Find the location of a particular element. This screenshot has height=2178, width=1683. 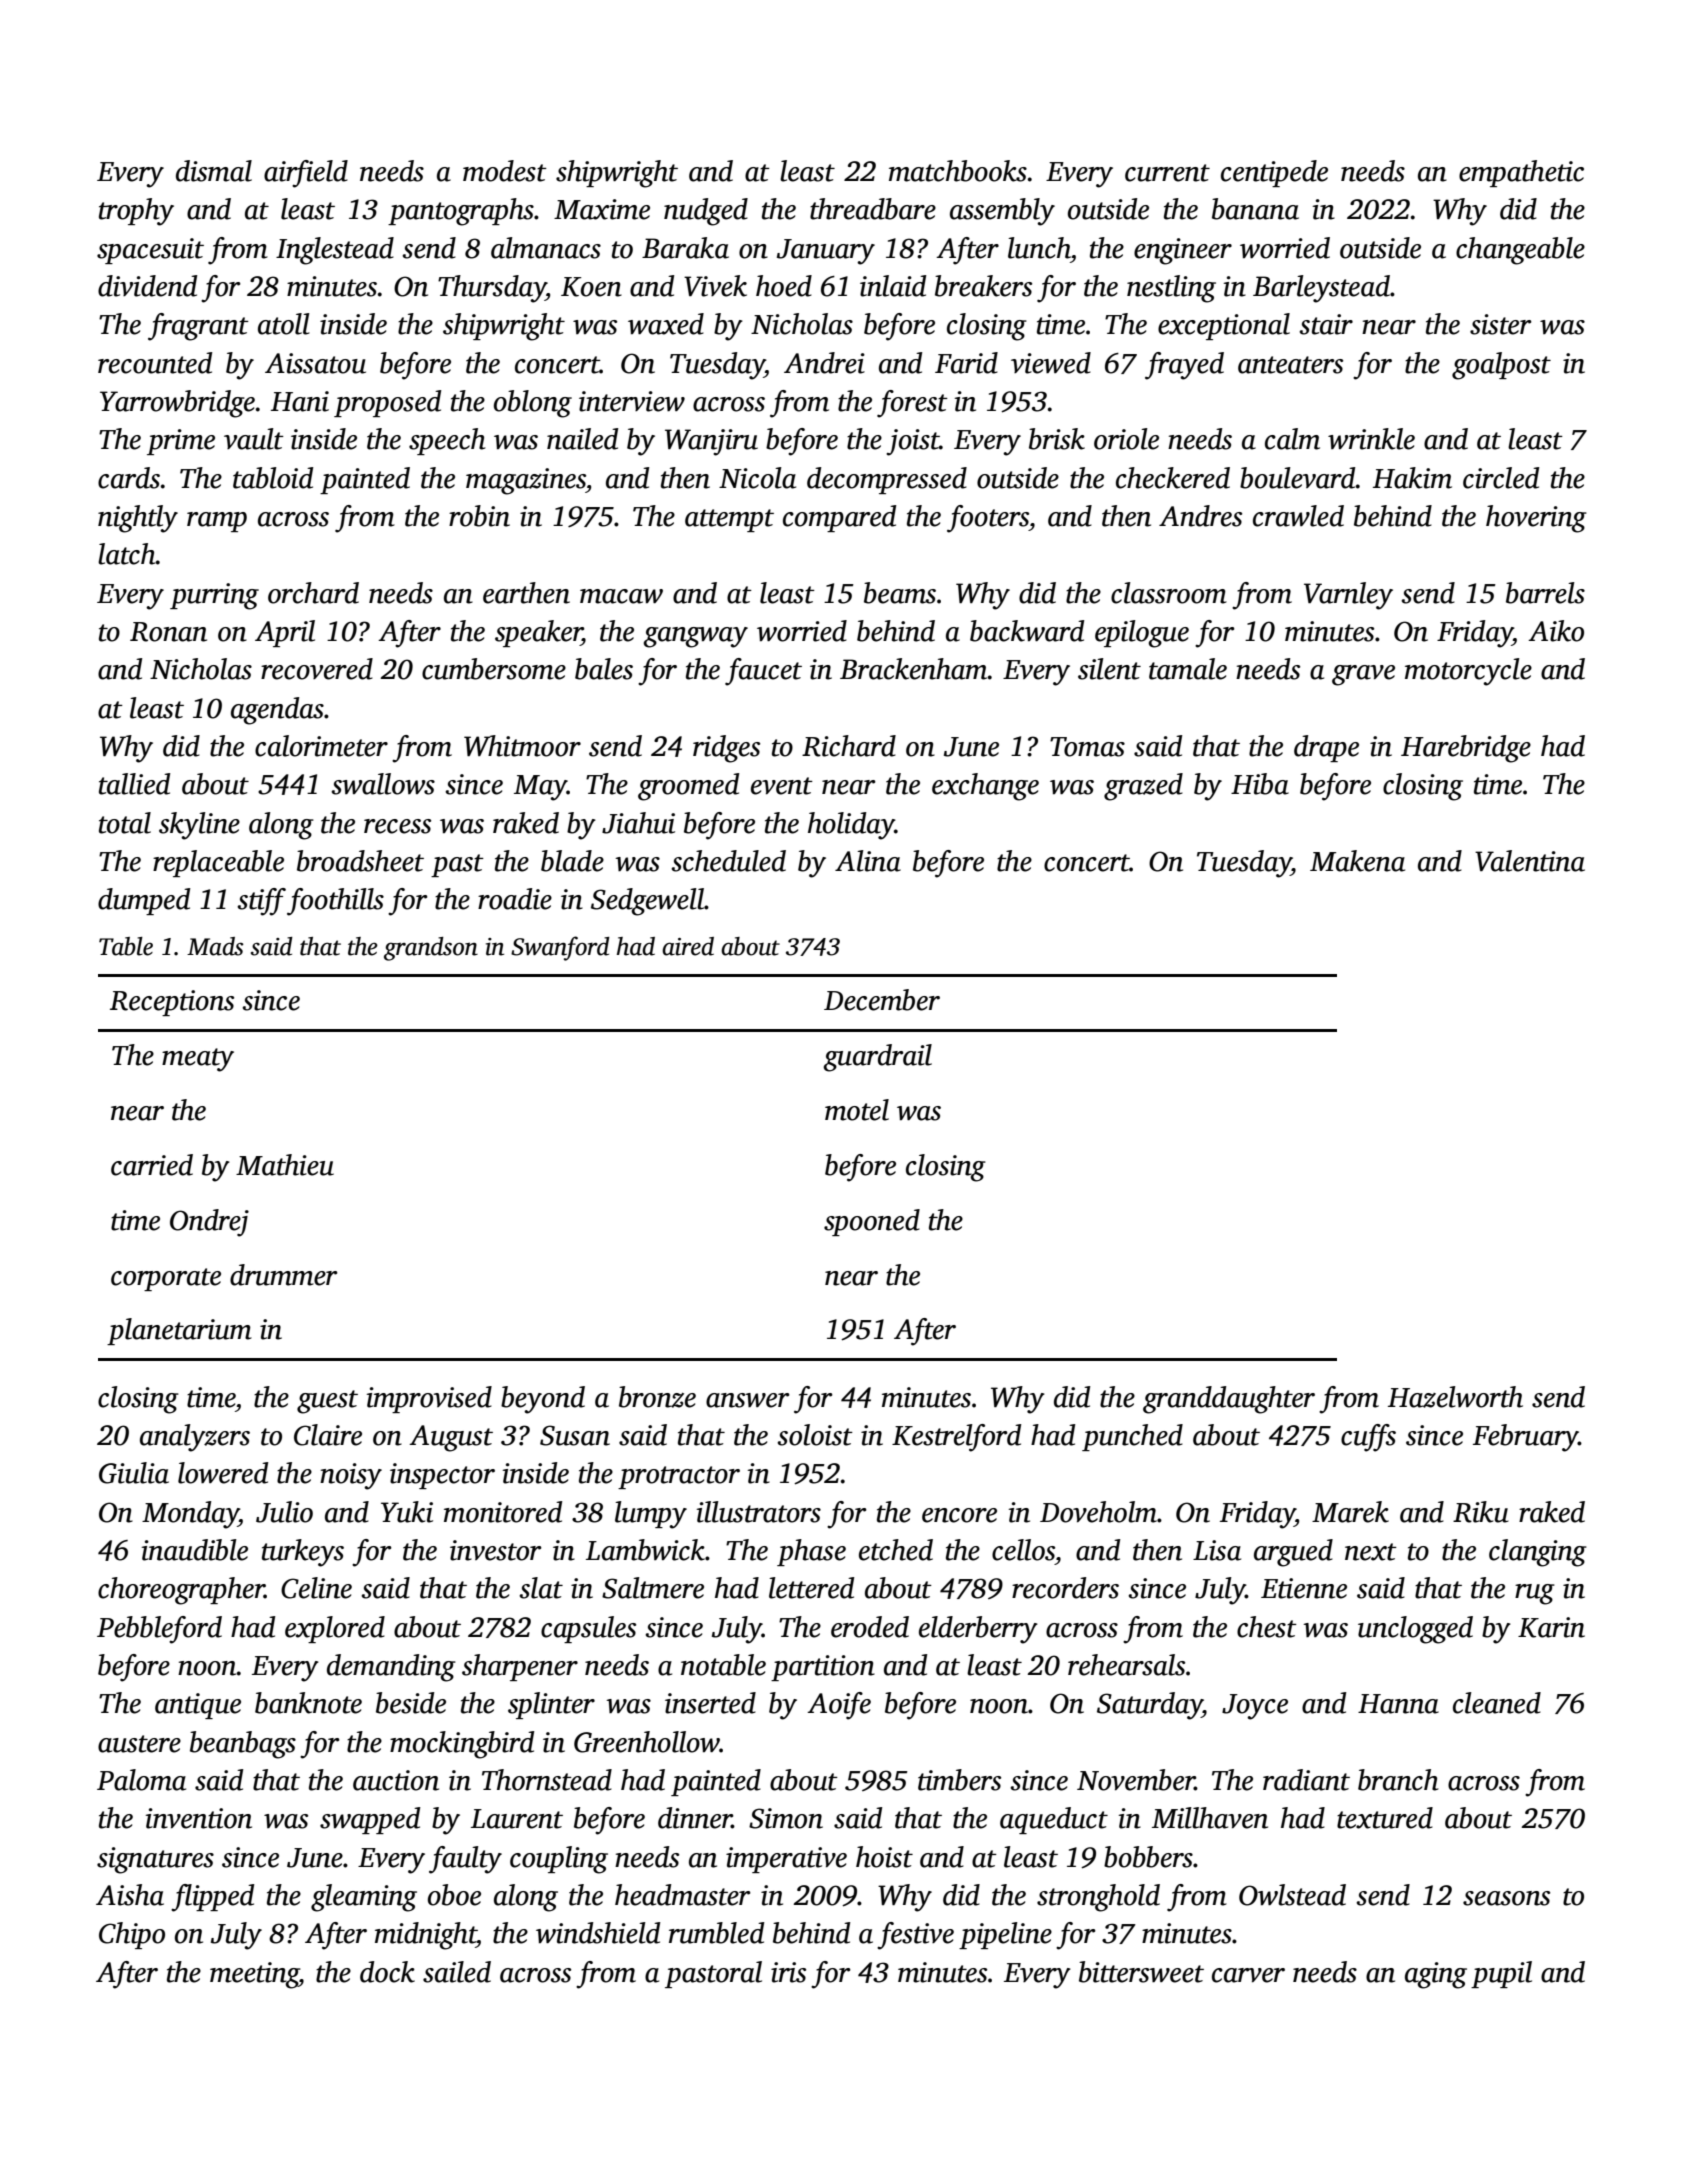

Hiba is located at coordinates (1260, 784).
